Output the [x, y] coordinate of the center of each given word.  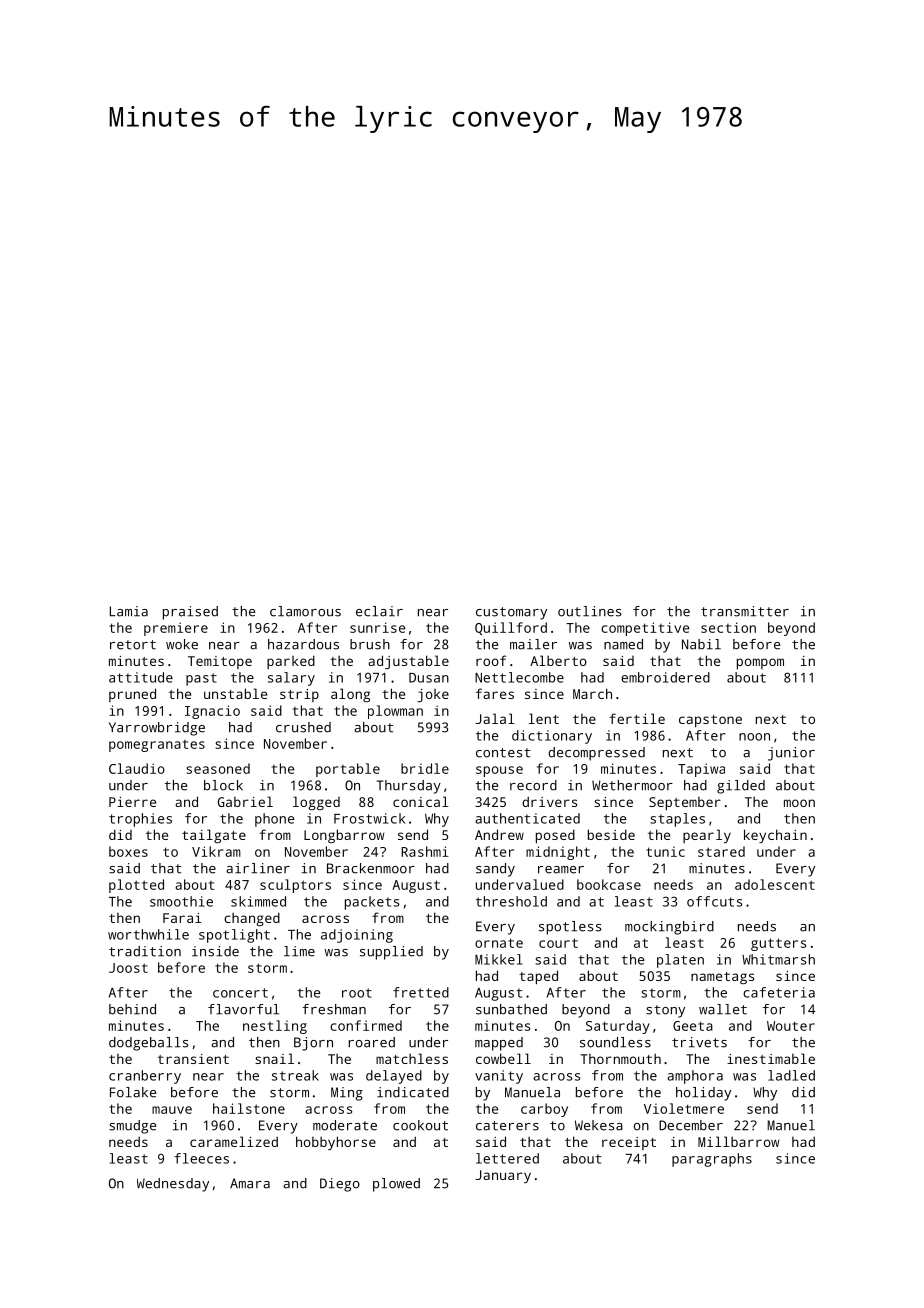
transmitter [745, 611]
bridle [425, 768]
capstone [710, 721]
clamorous [305, 611]
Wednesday [173, 1185]
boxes [128, 851]
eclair [379, 611]
